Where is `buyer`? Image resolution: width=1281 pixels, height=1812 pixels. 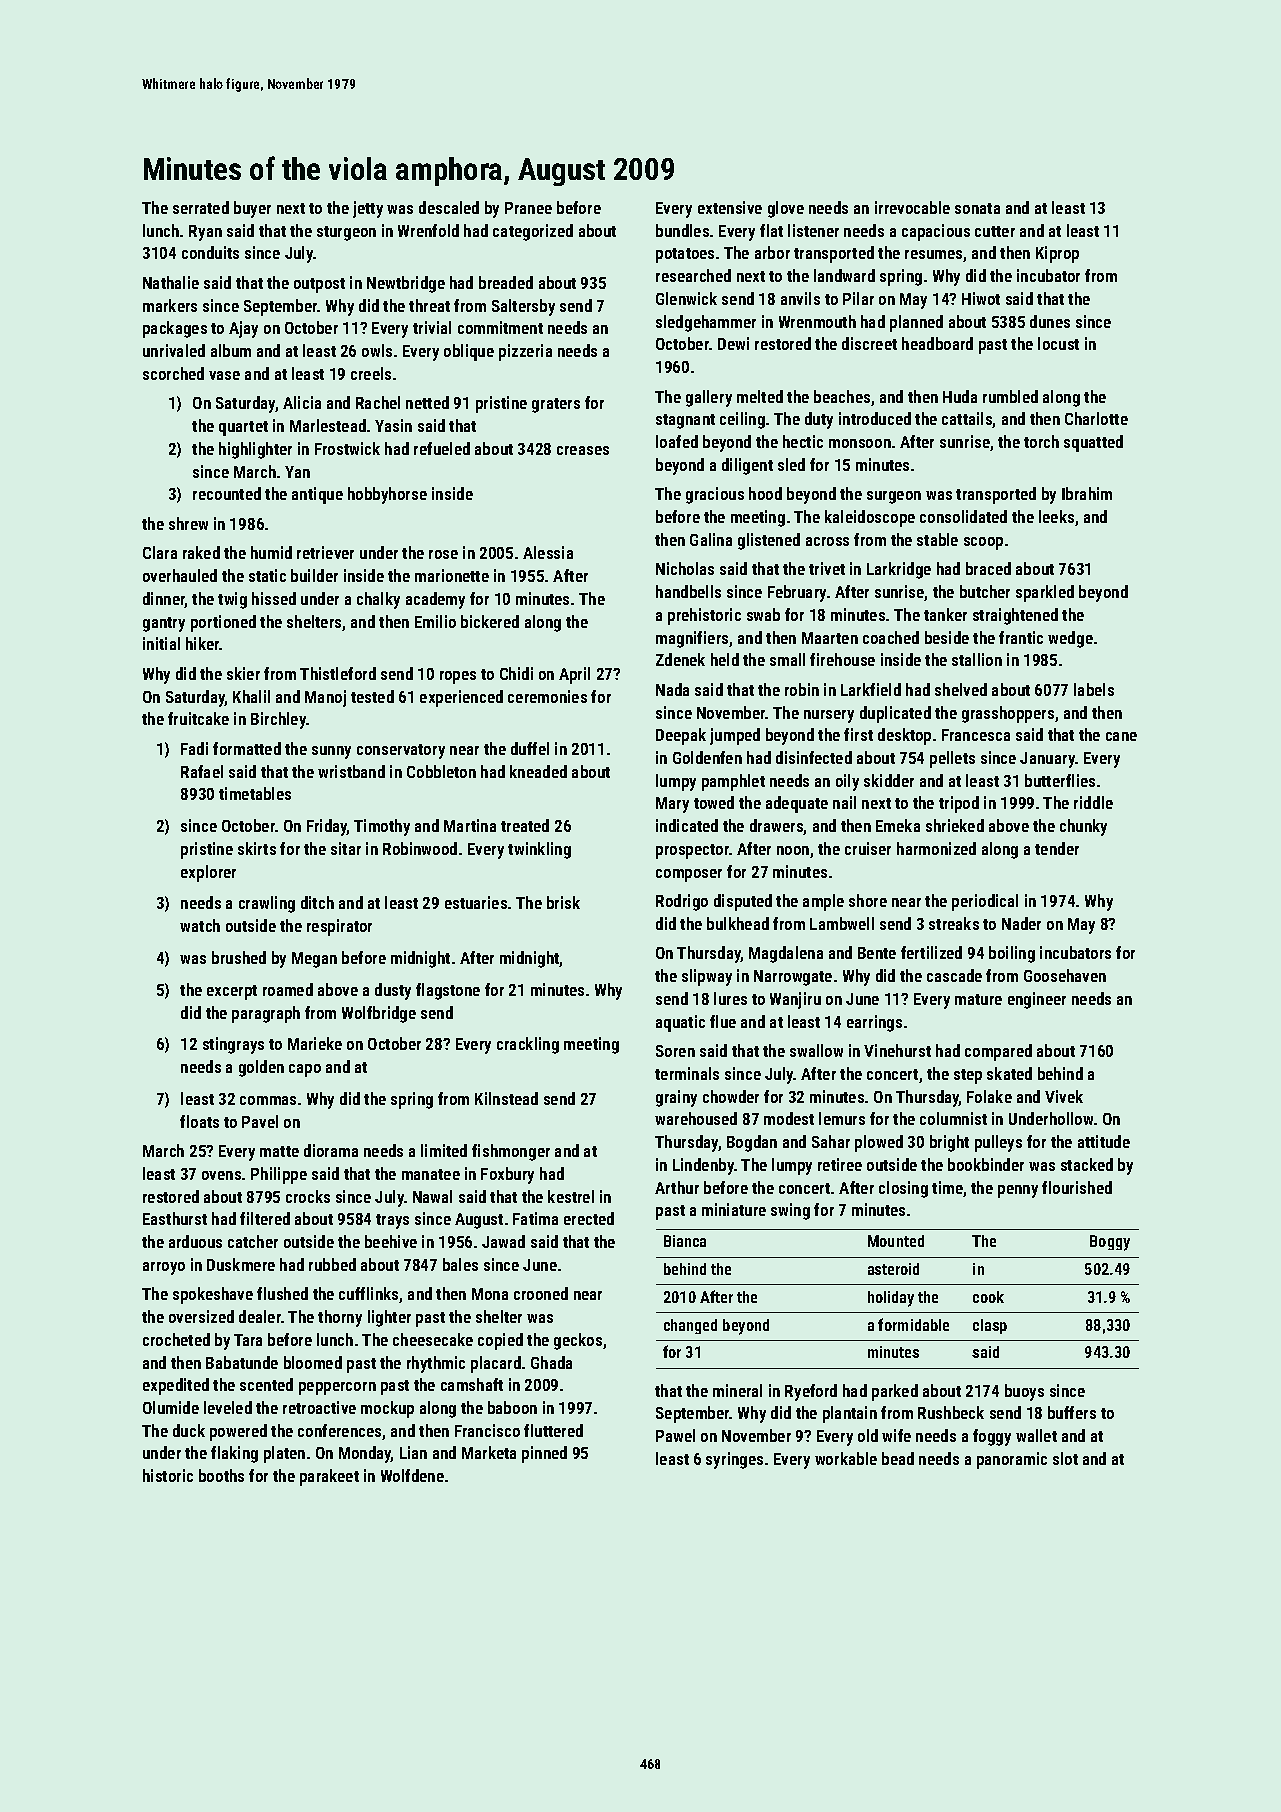
buyer is located at coordinates (252, 209).
